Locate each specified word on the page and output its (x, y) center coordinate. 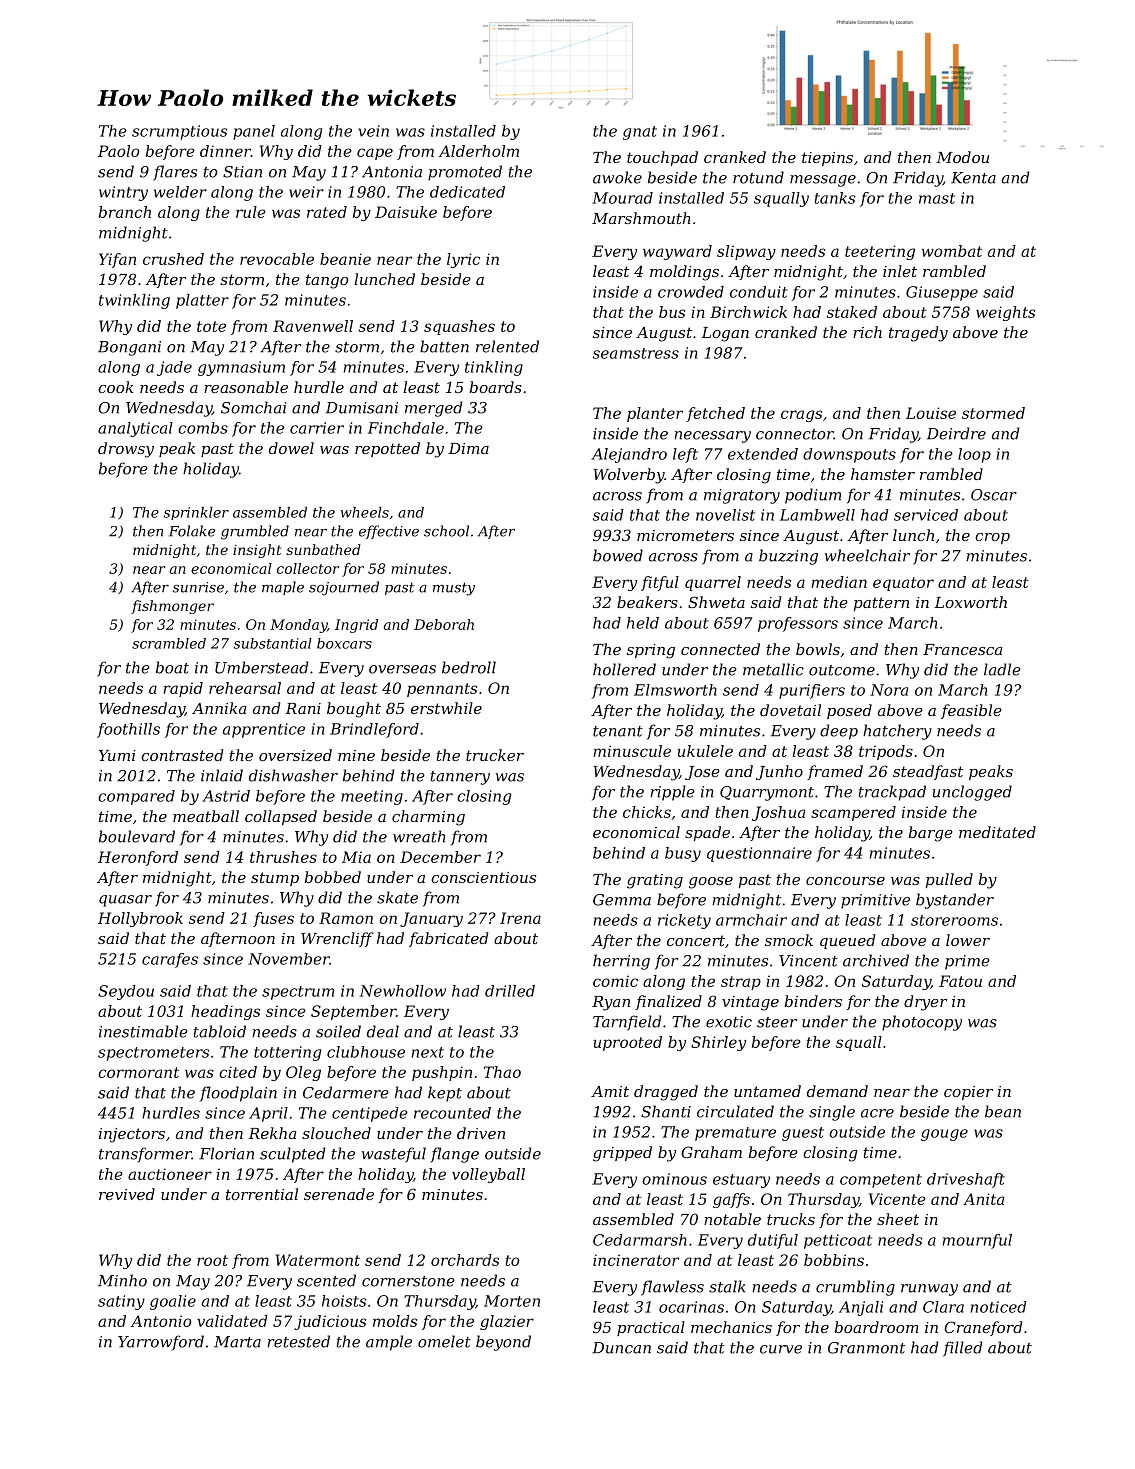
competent (881, 1181)
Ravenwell (313, 326)
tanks (835, 198)
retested (298, 1341)
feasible (971, 711)
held (643, 623)
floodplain (238, 1094)
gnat (640, 133)
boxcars (344, 643)
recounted (452, 1113)
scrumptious (179, 132)
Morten (512, 1301)
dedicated (467, 192)
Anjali (861, 1308)
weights (1005, 313)
